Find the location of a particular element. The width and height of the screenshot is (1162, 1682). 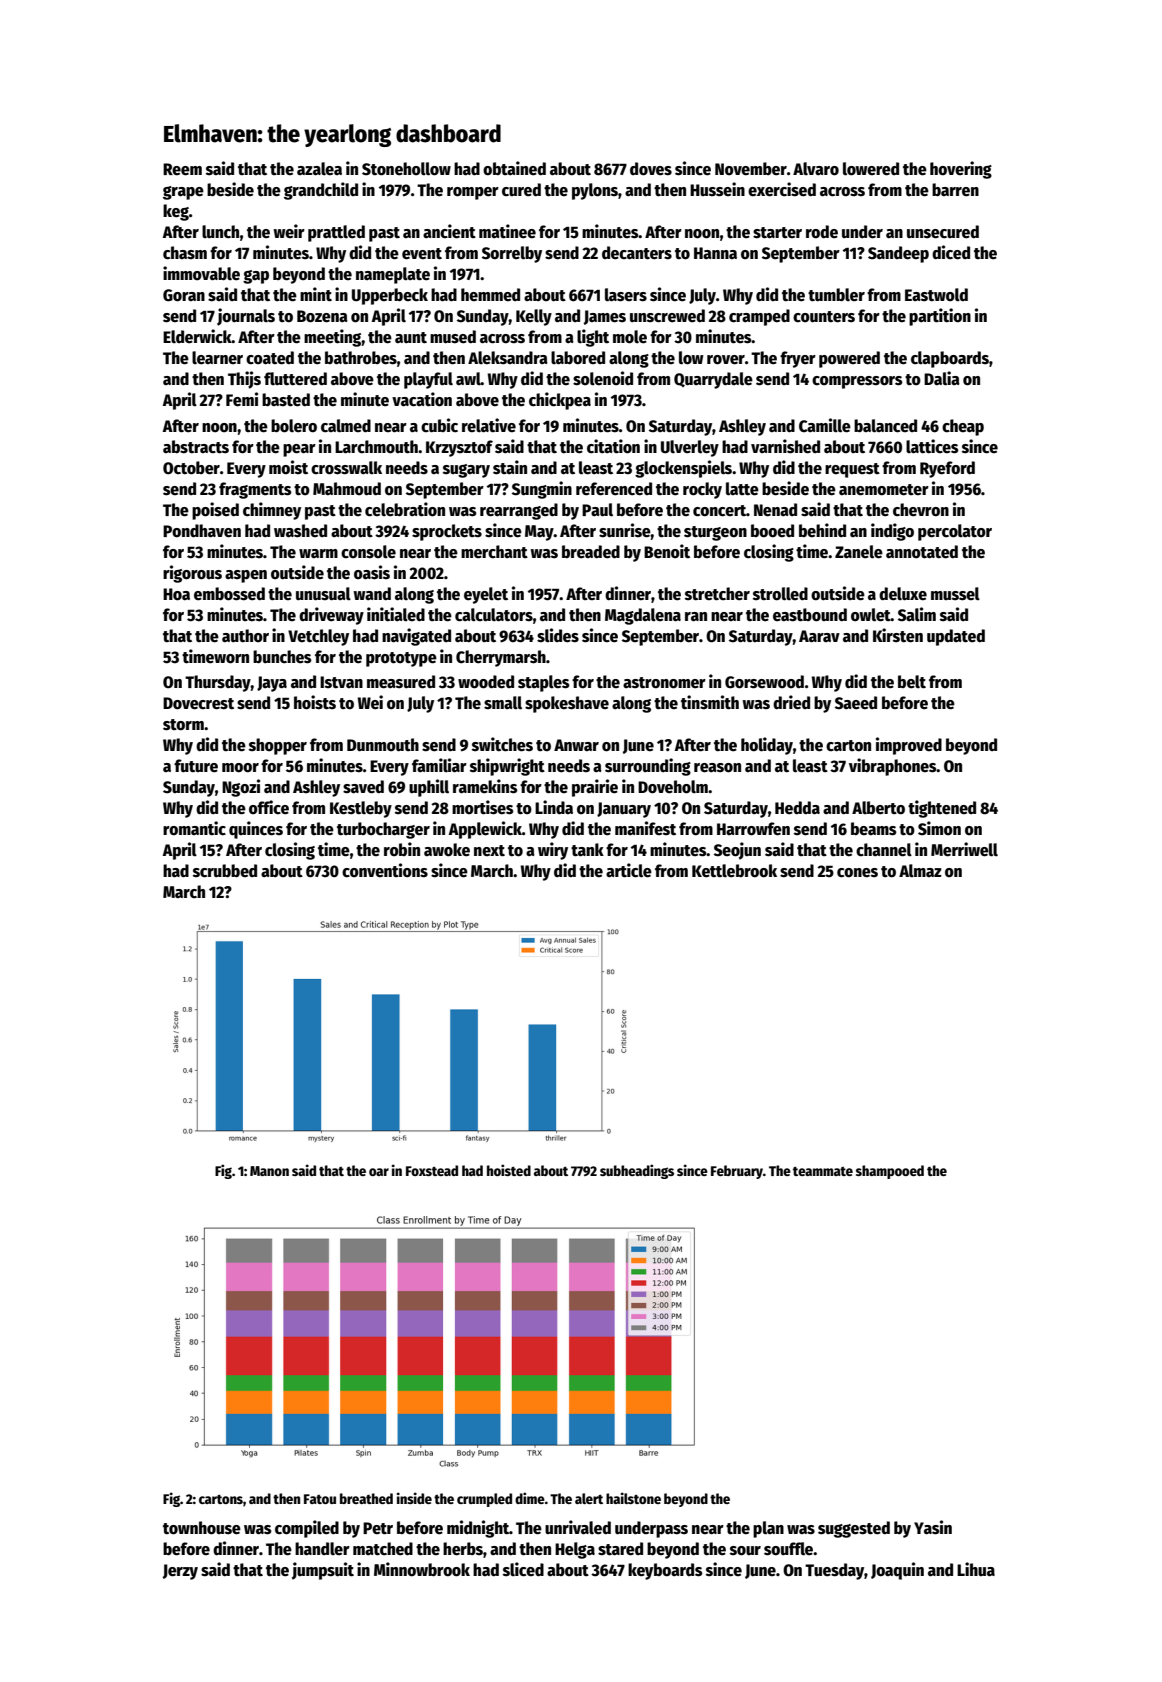

lowered is located at coordinates (871, 169).
